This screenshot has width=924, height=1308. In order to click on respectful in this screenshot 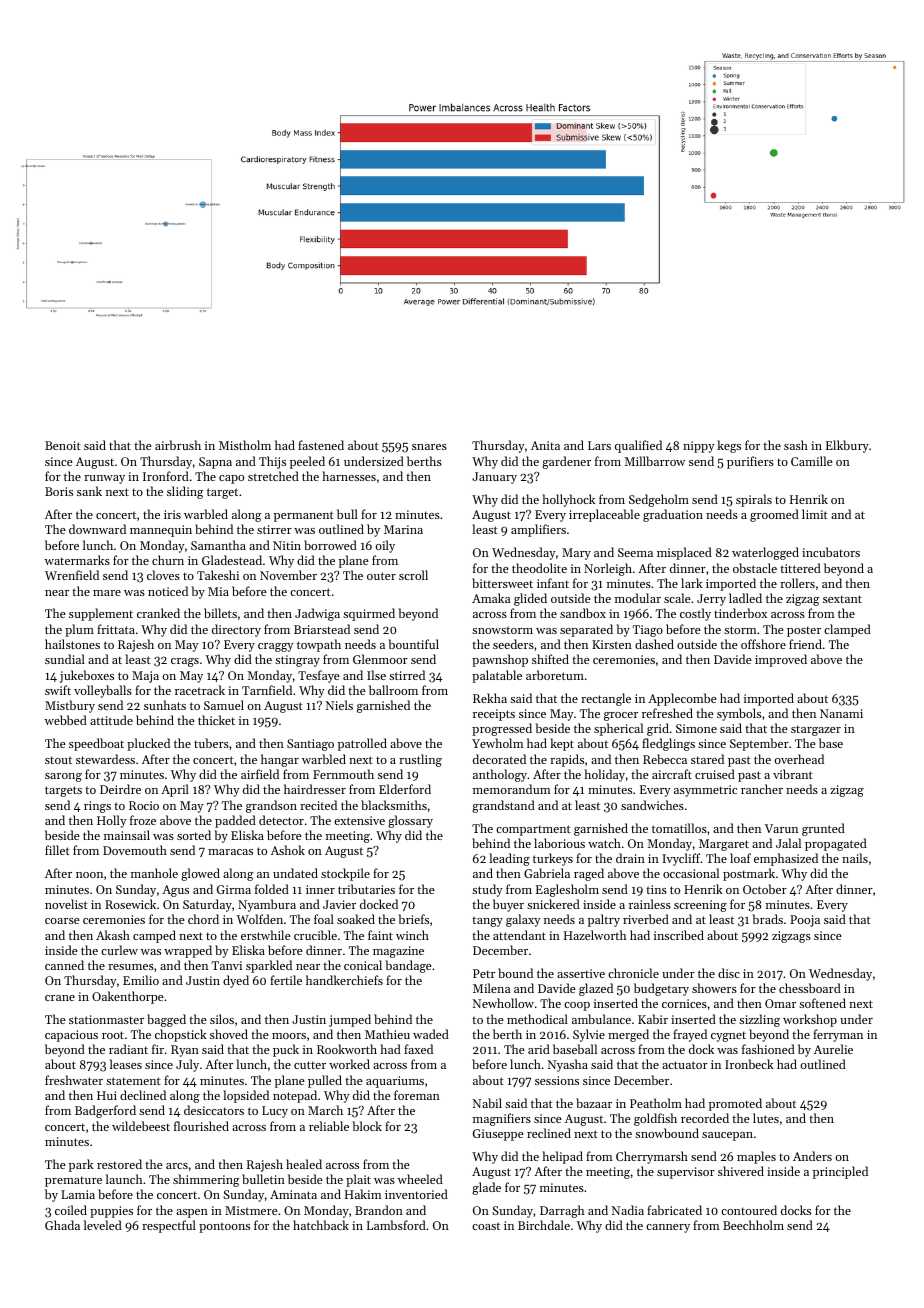, I will do `click(169, 1226)`.
